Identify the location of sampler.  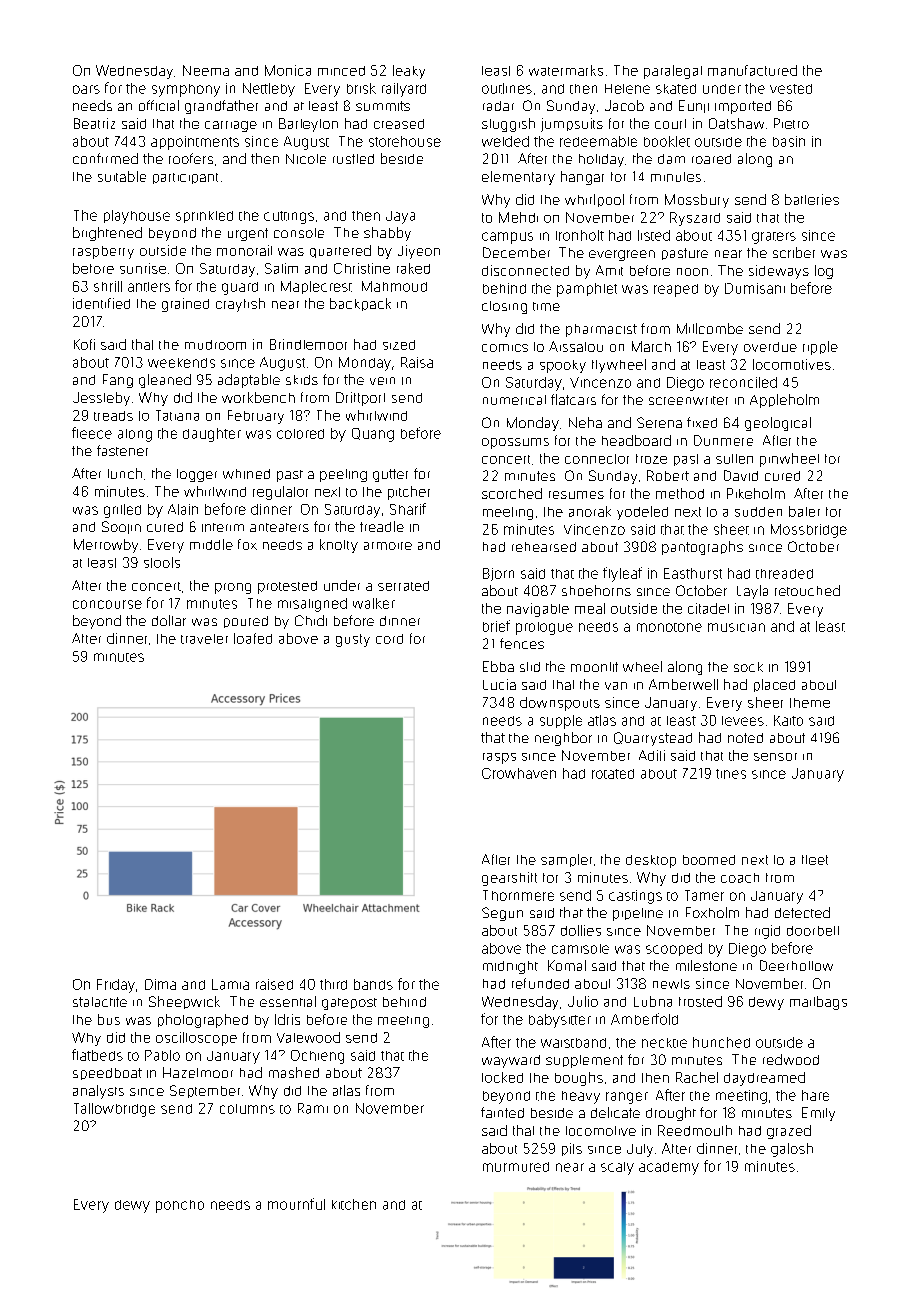
(566, 860).
